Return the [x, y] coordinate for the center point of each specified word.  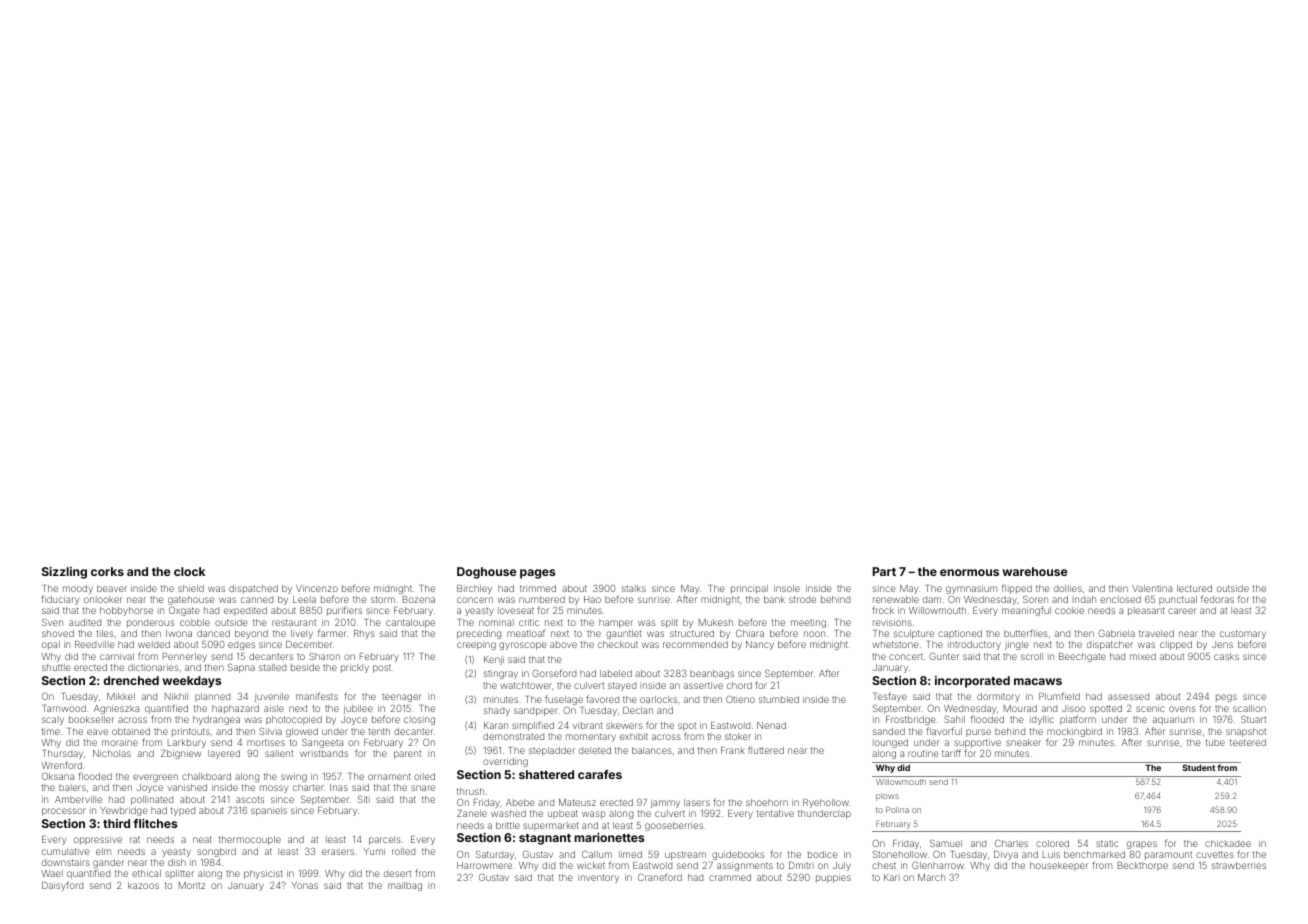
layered [224, 754]
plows [887, 797]
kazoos [143, 885]
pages [537, 574]
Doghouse [486, 573]
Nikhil [176, 696]
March [931, 877]
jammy [665, 804]
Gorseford [554, 673]
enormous [969, 572]
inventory [598, 878]
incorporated [972, 682]
